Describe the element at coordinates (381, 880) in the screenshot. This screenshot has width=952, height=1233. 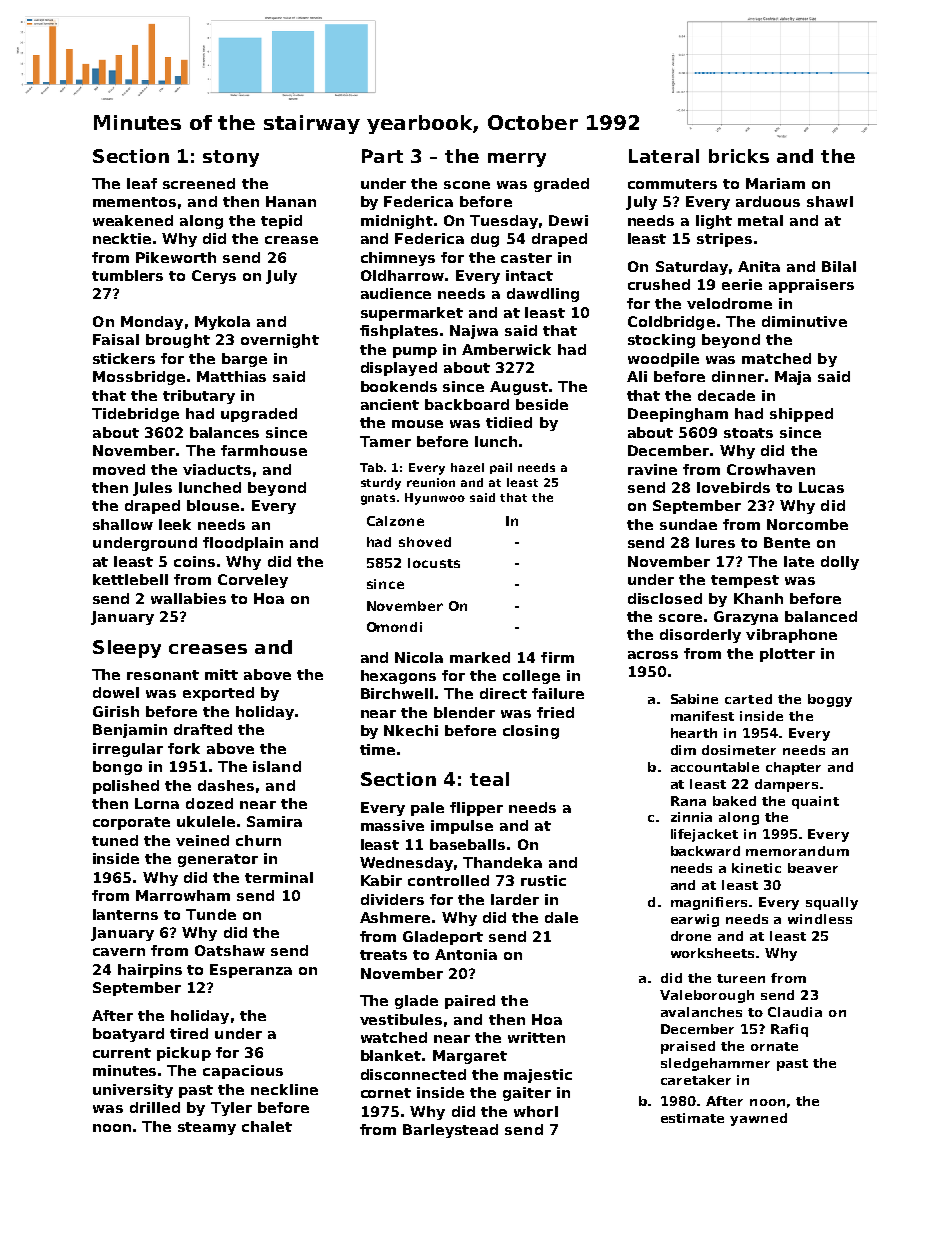
I see `Kabir` at that location.
